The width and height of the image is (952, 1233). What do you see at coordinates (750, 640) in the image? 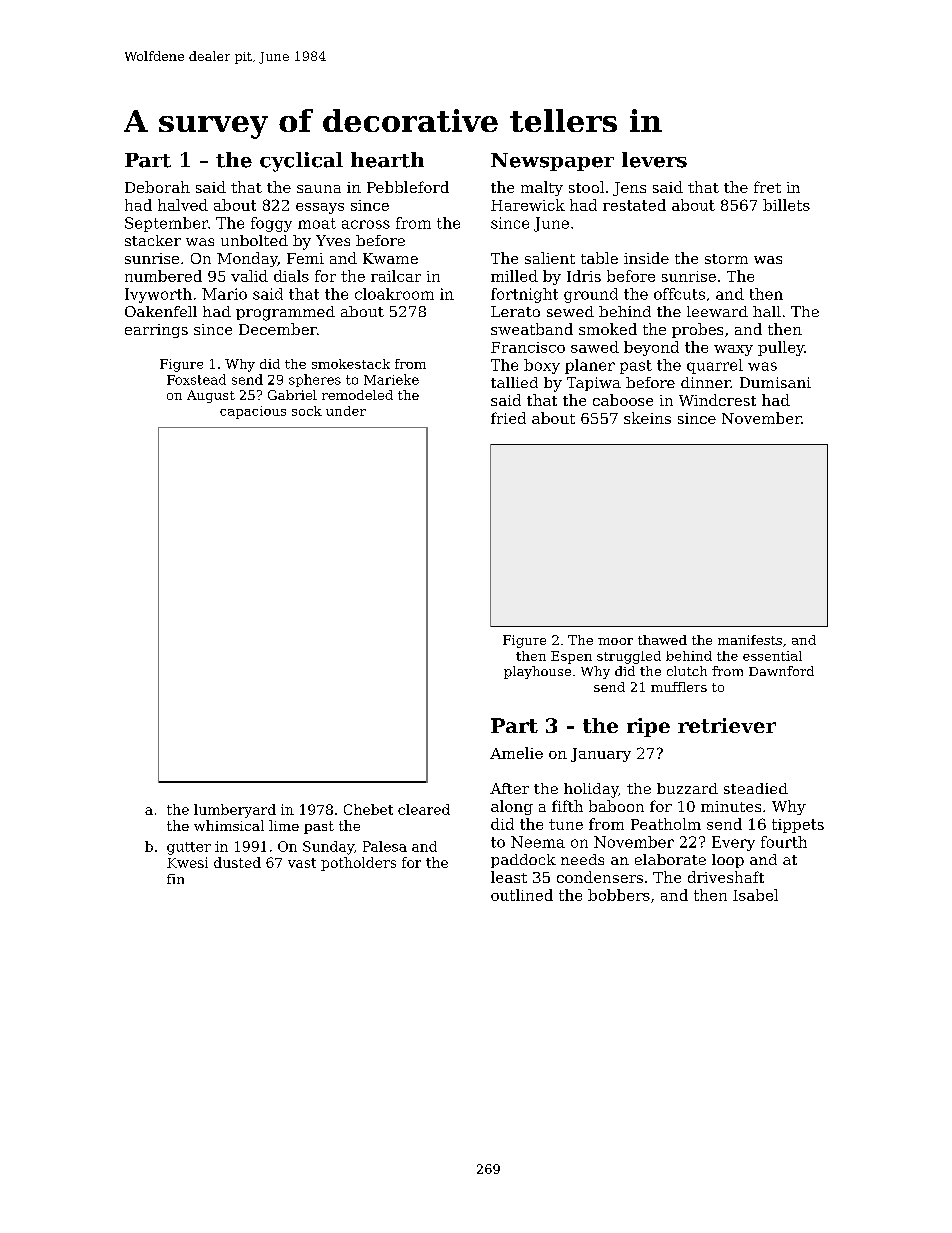
I see `manifests` at bounding box center [750, 640].
